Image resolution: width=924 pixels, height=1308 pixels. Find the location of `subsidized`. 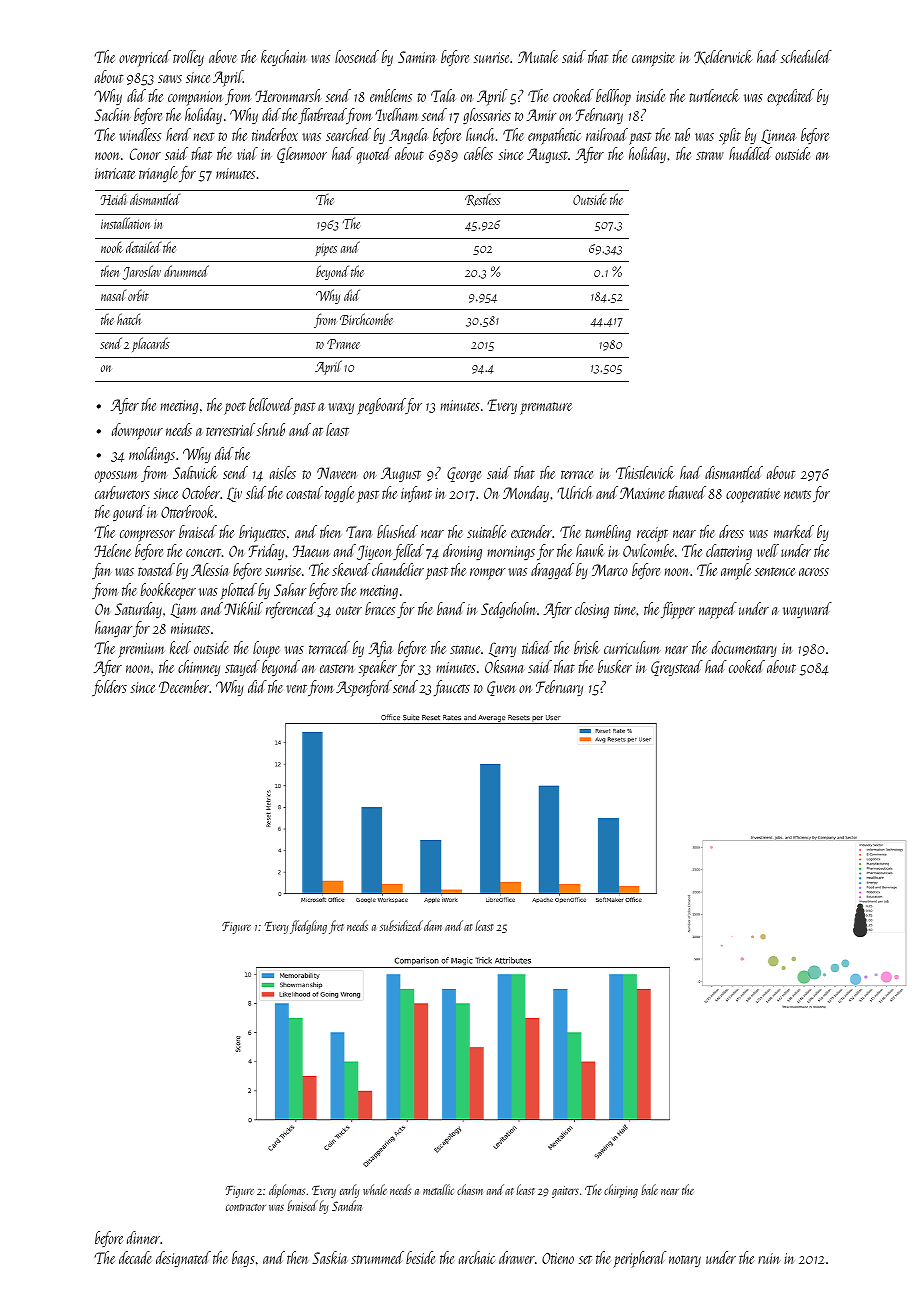

subsidized is located at coordinates (401, 925).
